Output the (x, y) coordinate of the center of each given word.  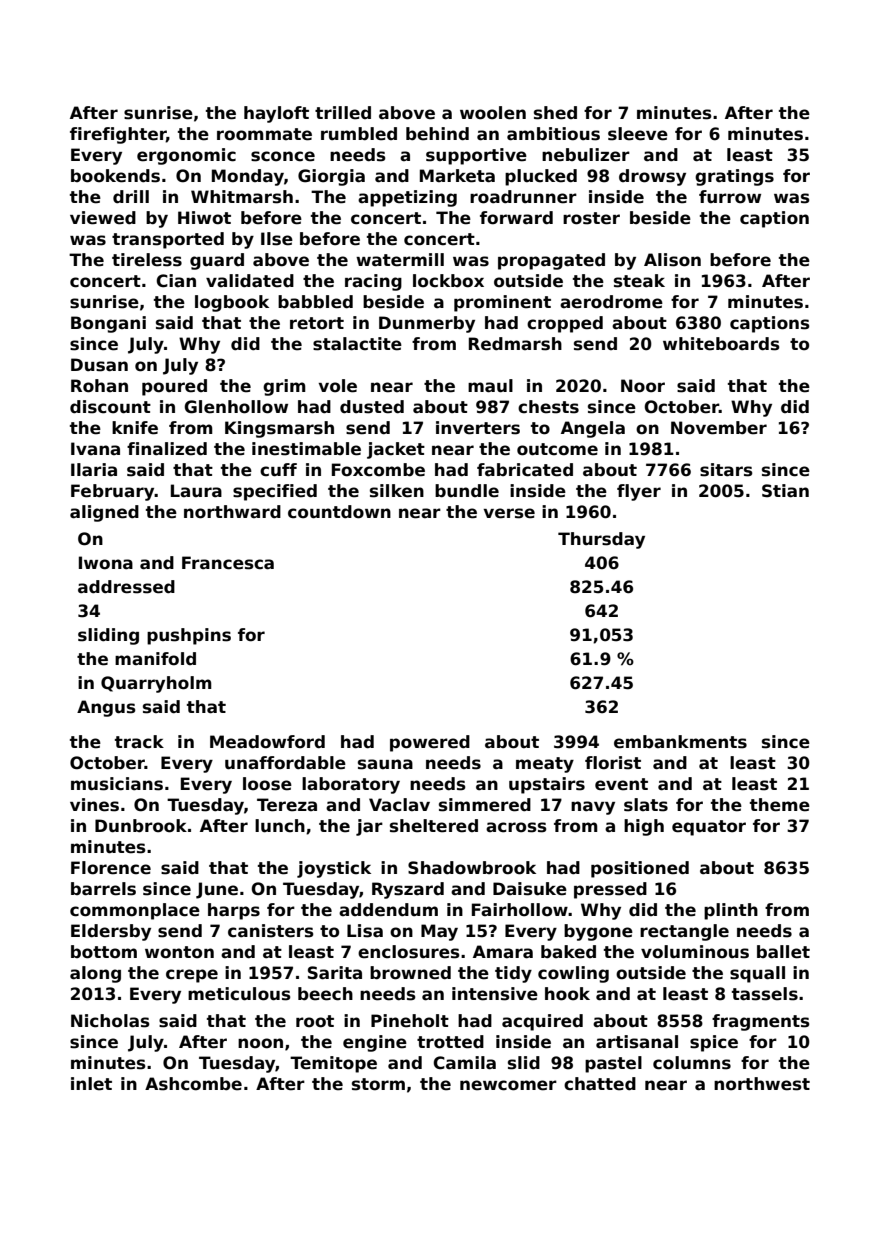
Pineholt (410, 1021)
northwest (762, 1084)
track (139, 742)
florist (613, 763)
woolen (493, 113)
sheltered (434, 826)
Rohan (99, 386)
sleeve (638, 134)
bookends (115, 176)
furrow (730, 197)
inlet (91, 1084)
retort (317, 323)
